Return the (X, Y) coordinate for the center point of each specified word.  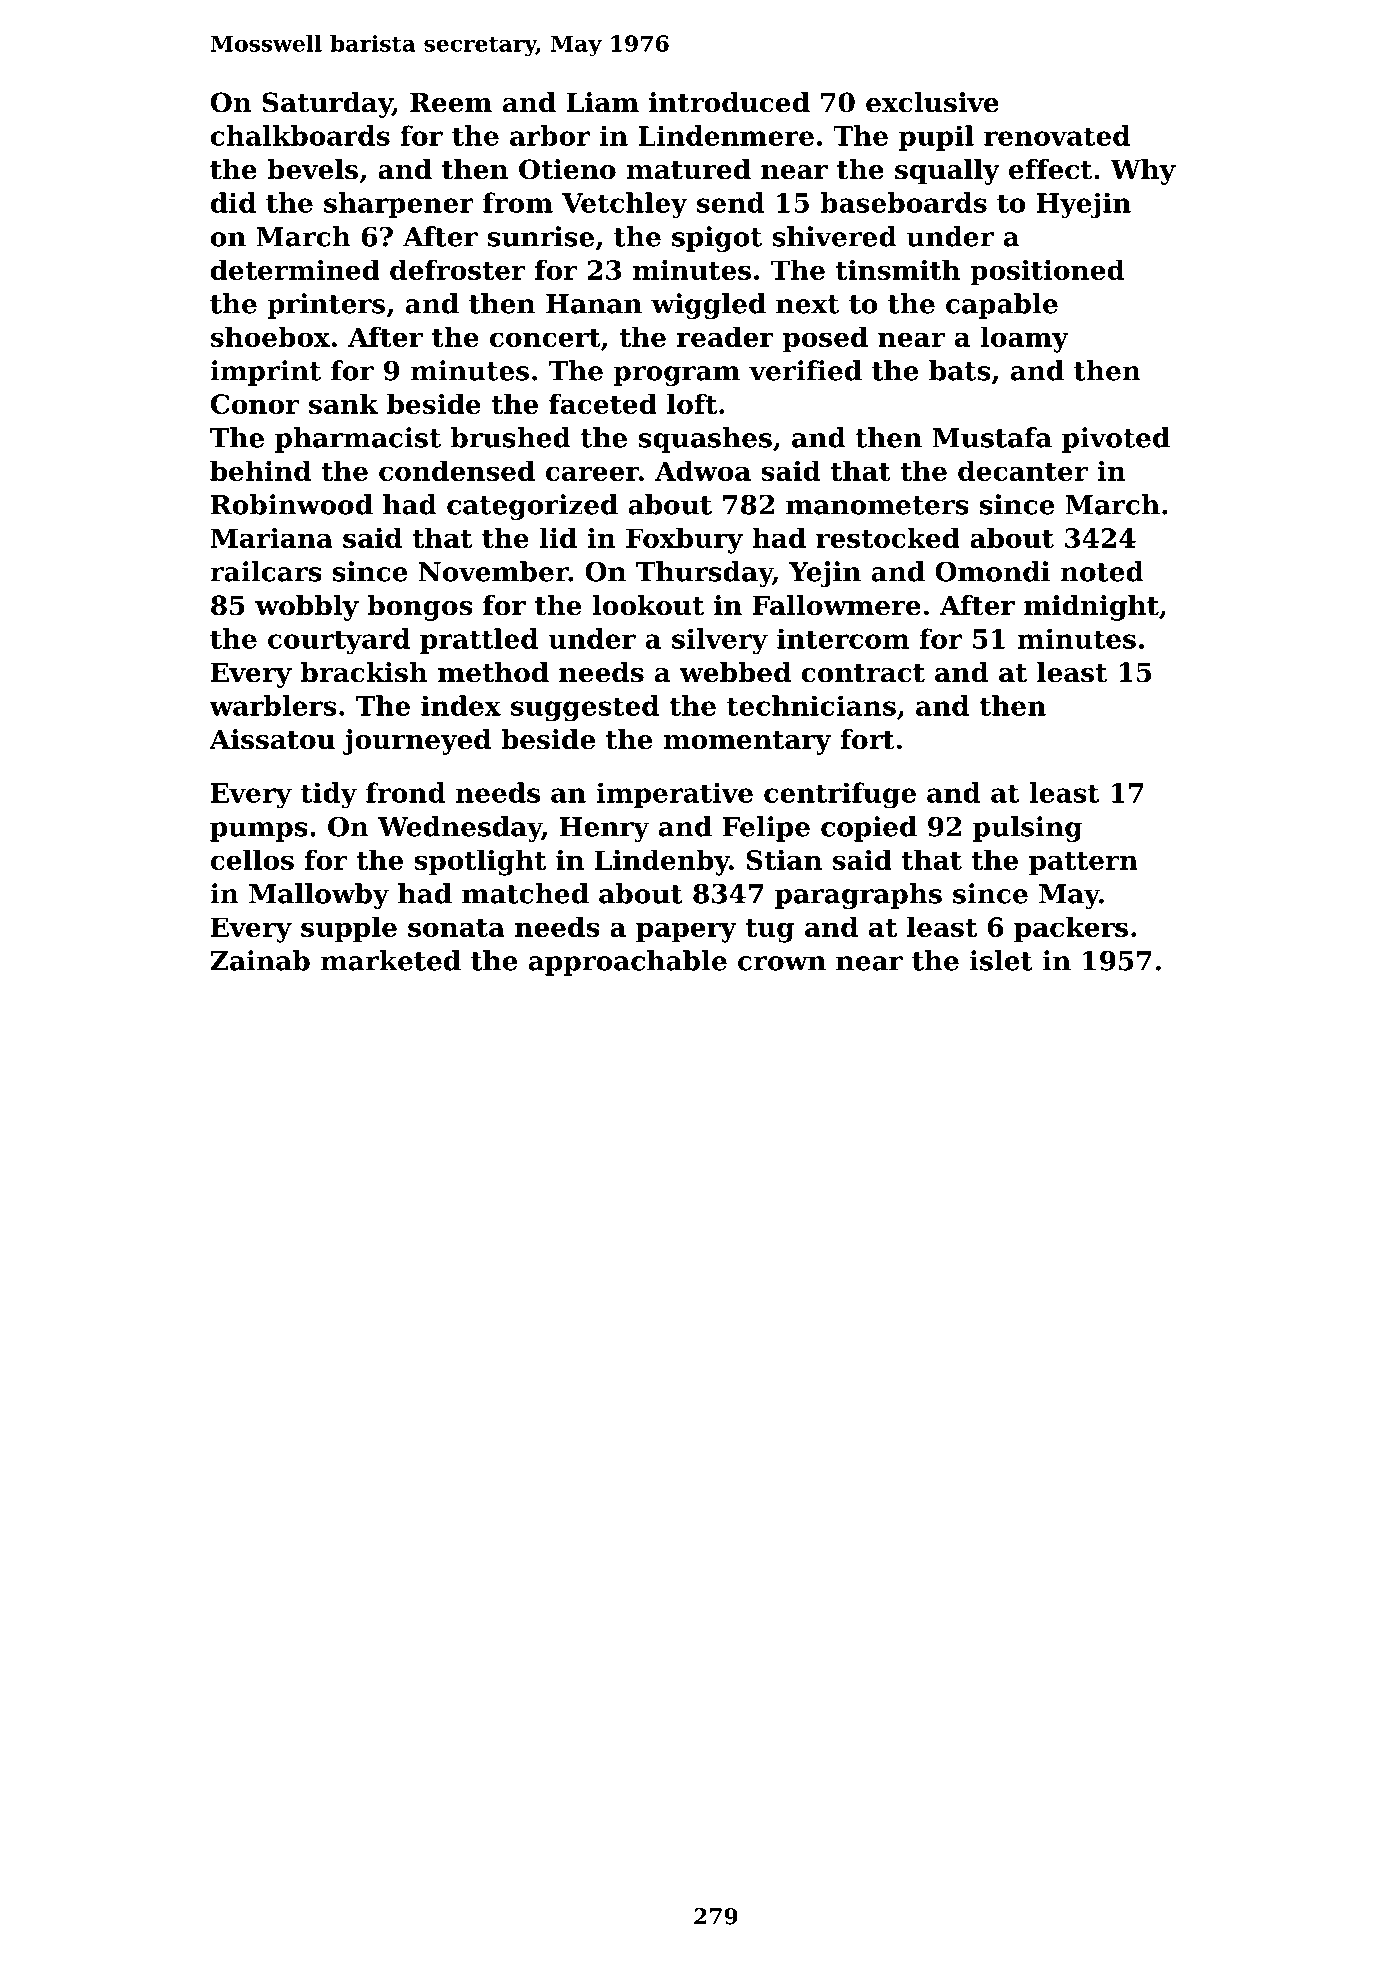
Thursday (704, 574)
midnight (1091, 608)
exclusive (932, 102)
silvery (720, 641)
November (494, 571)
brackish (364, 672)
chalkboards (300, 135)
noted (1101, 571)
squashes (705, 440)
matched (525, 893)
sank (343, 403)
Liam (603, 102)
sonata (456, 928)
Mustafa (992, 437)
